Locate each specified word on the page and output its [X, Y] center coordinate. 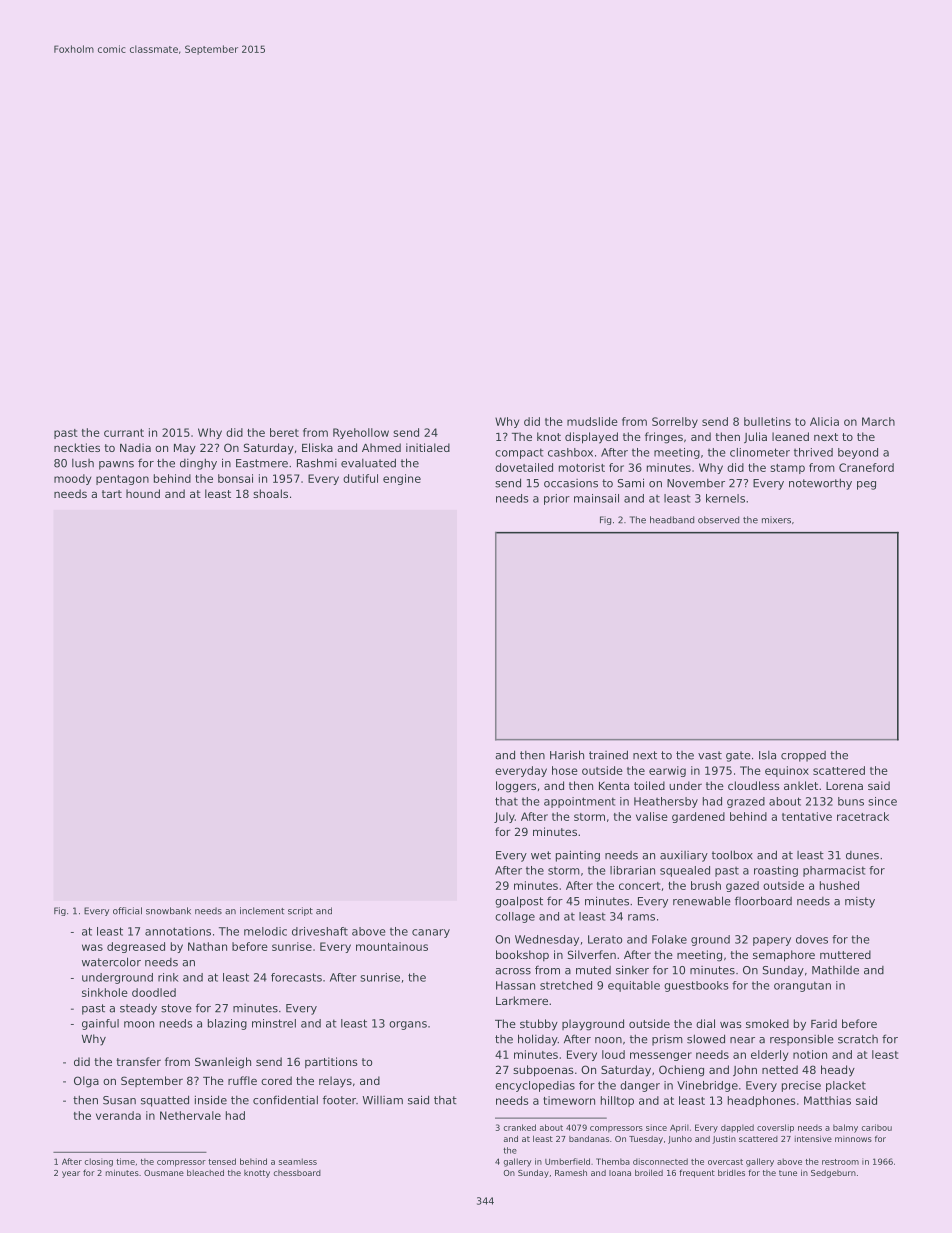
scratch [858, 1039]
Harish [567, 755]
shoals [270, 493]
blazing [227, 1024]
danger [640, 1086]
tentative [807, 816]
